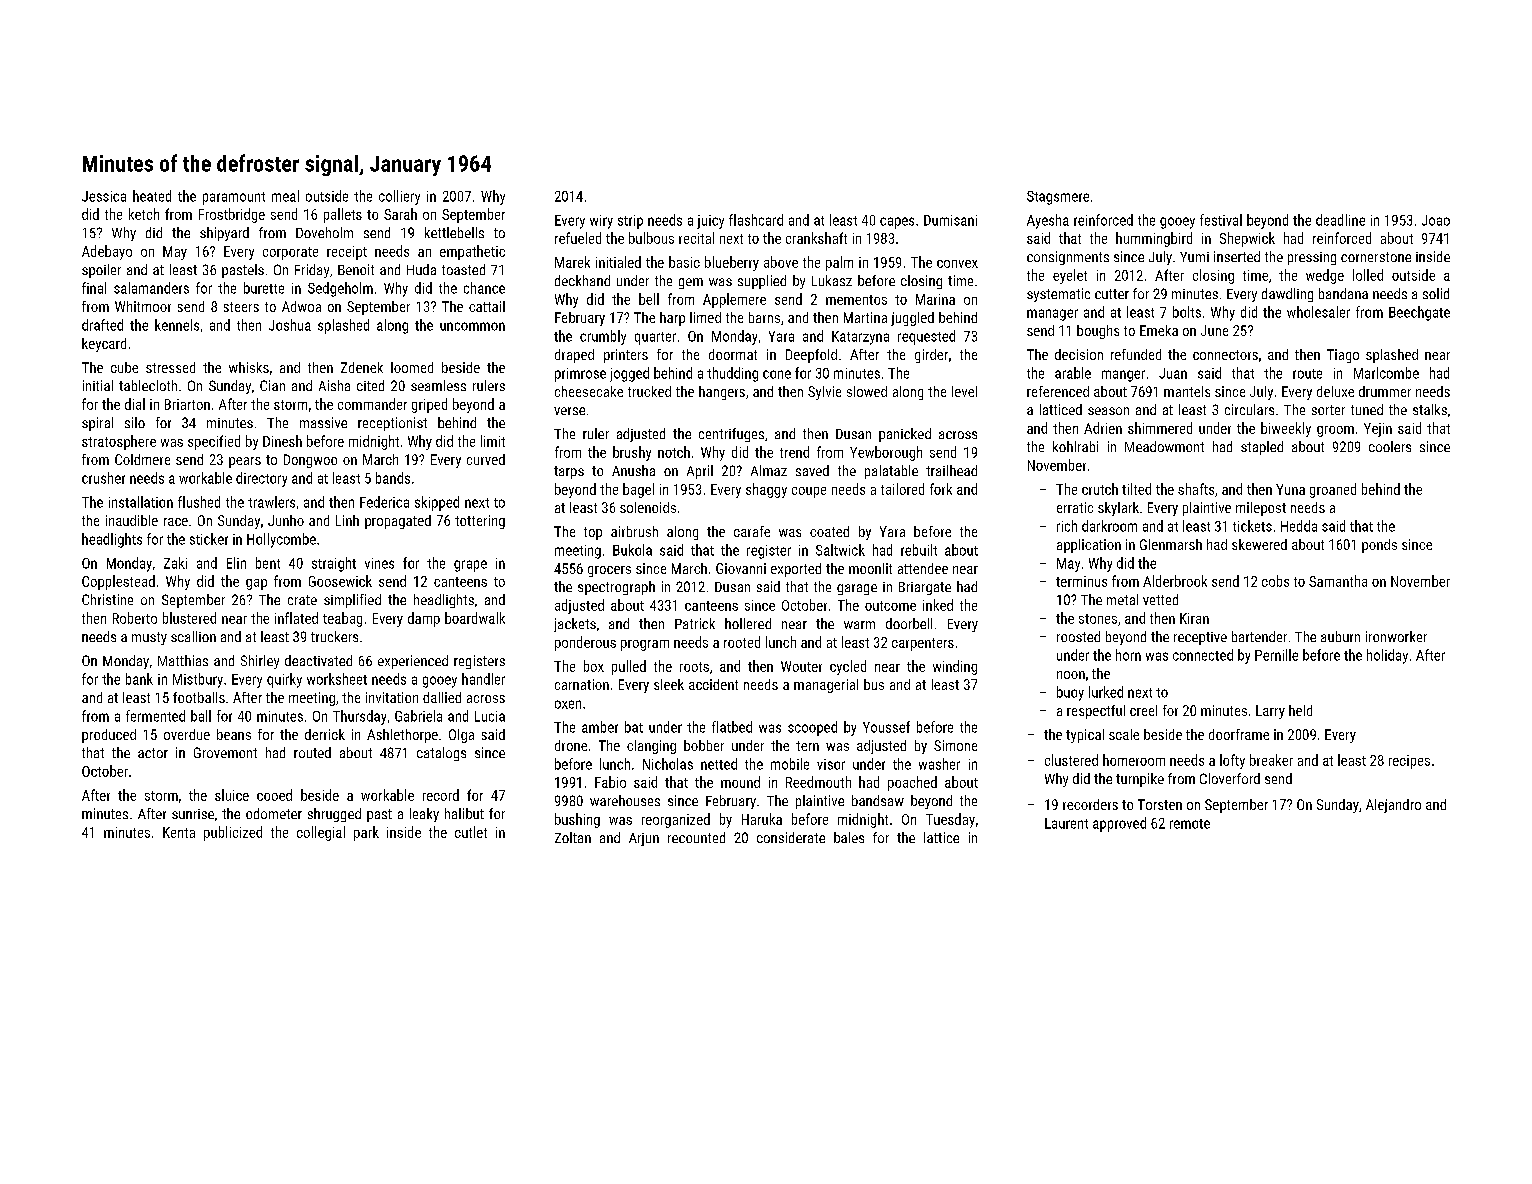  I want to click on festival, so click(1221, 220).
